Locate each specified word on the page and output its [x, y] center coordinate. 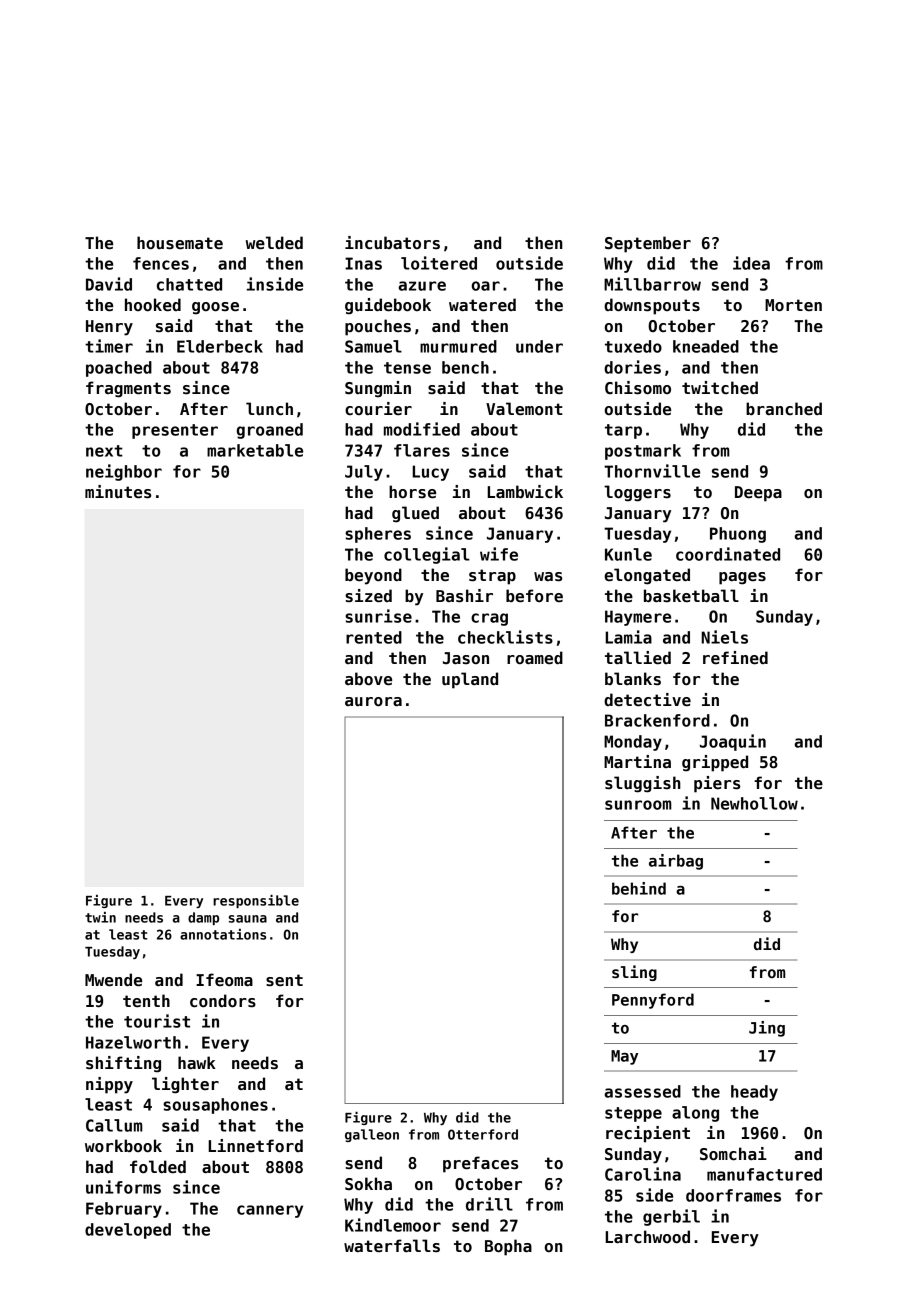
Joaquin [733, 742]
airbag [676, 862]
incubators [392, 243]
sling [634, 973]
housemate [180, 243]
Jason [466, 658]
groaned [270, 431]
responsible [256, 901]
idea [751, 263]
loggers [637, 493]
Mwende [113, 980]
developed [128, 1231]
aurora [373, 702]
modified [422, 429]
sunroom [638, 805]
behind [639, 888]
